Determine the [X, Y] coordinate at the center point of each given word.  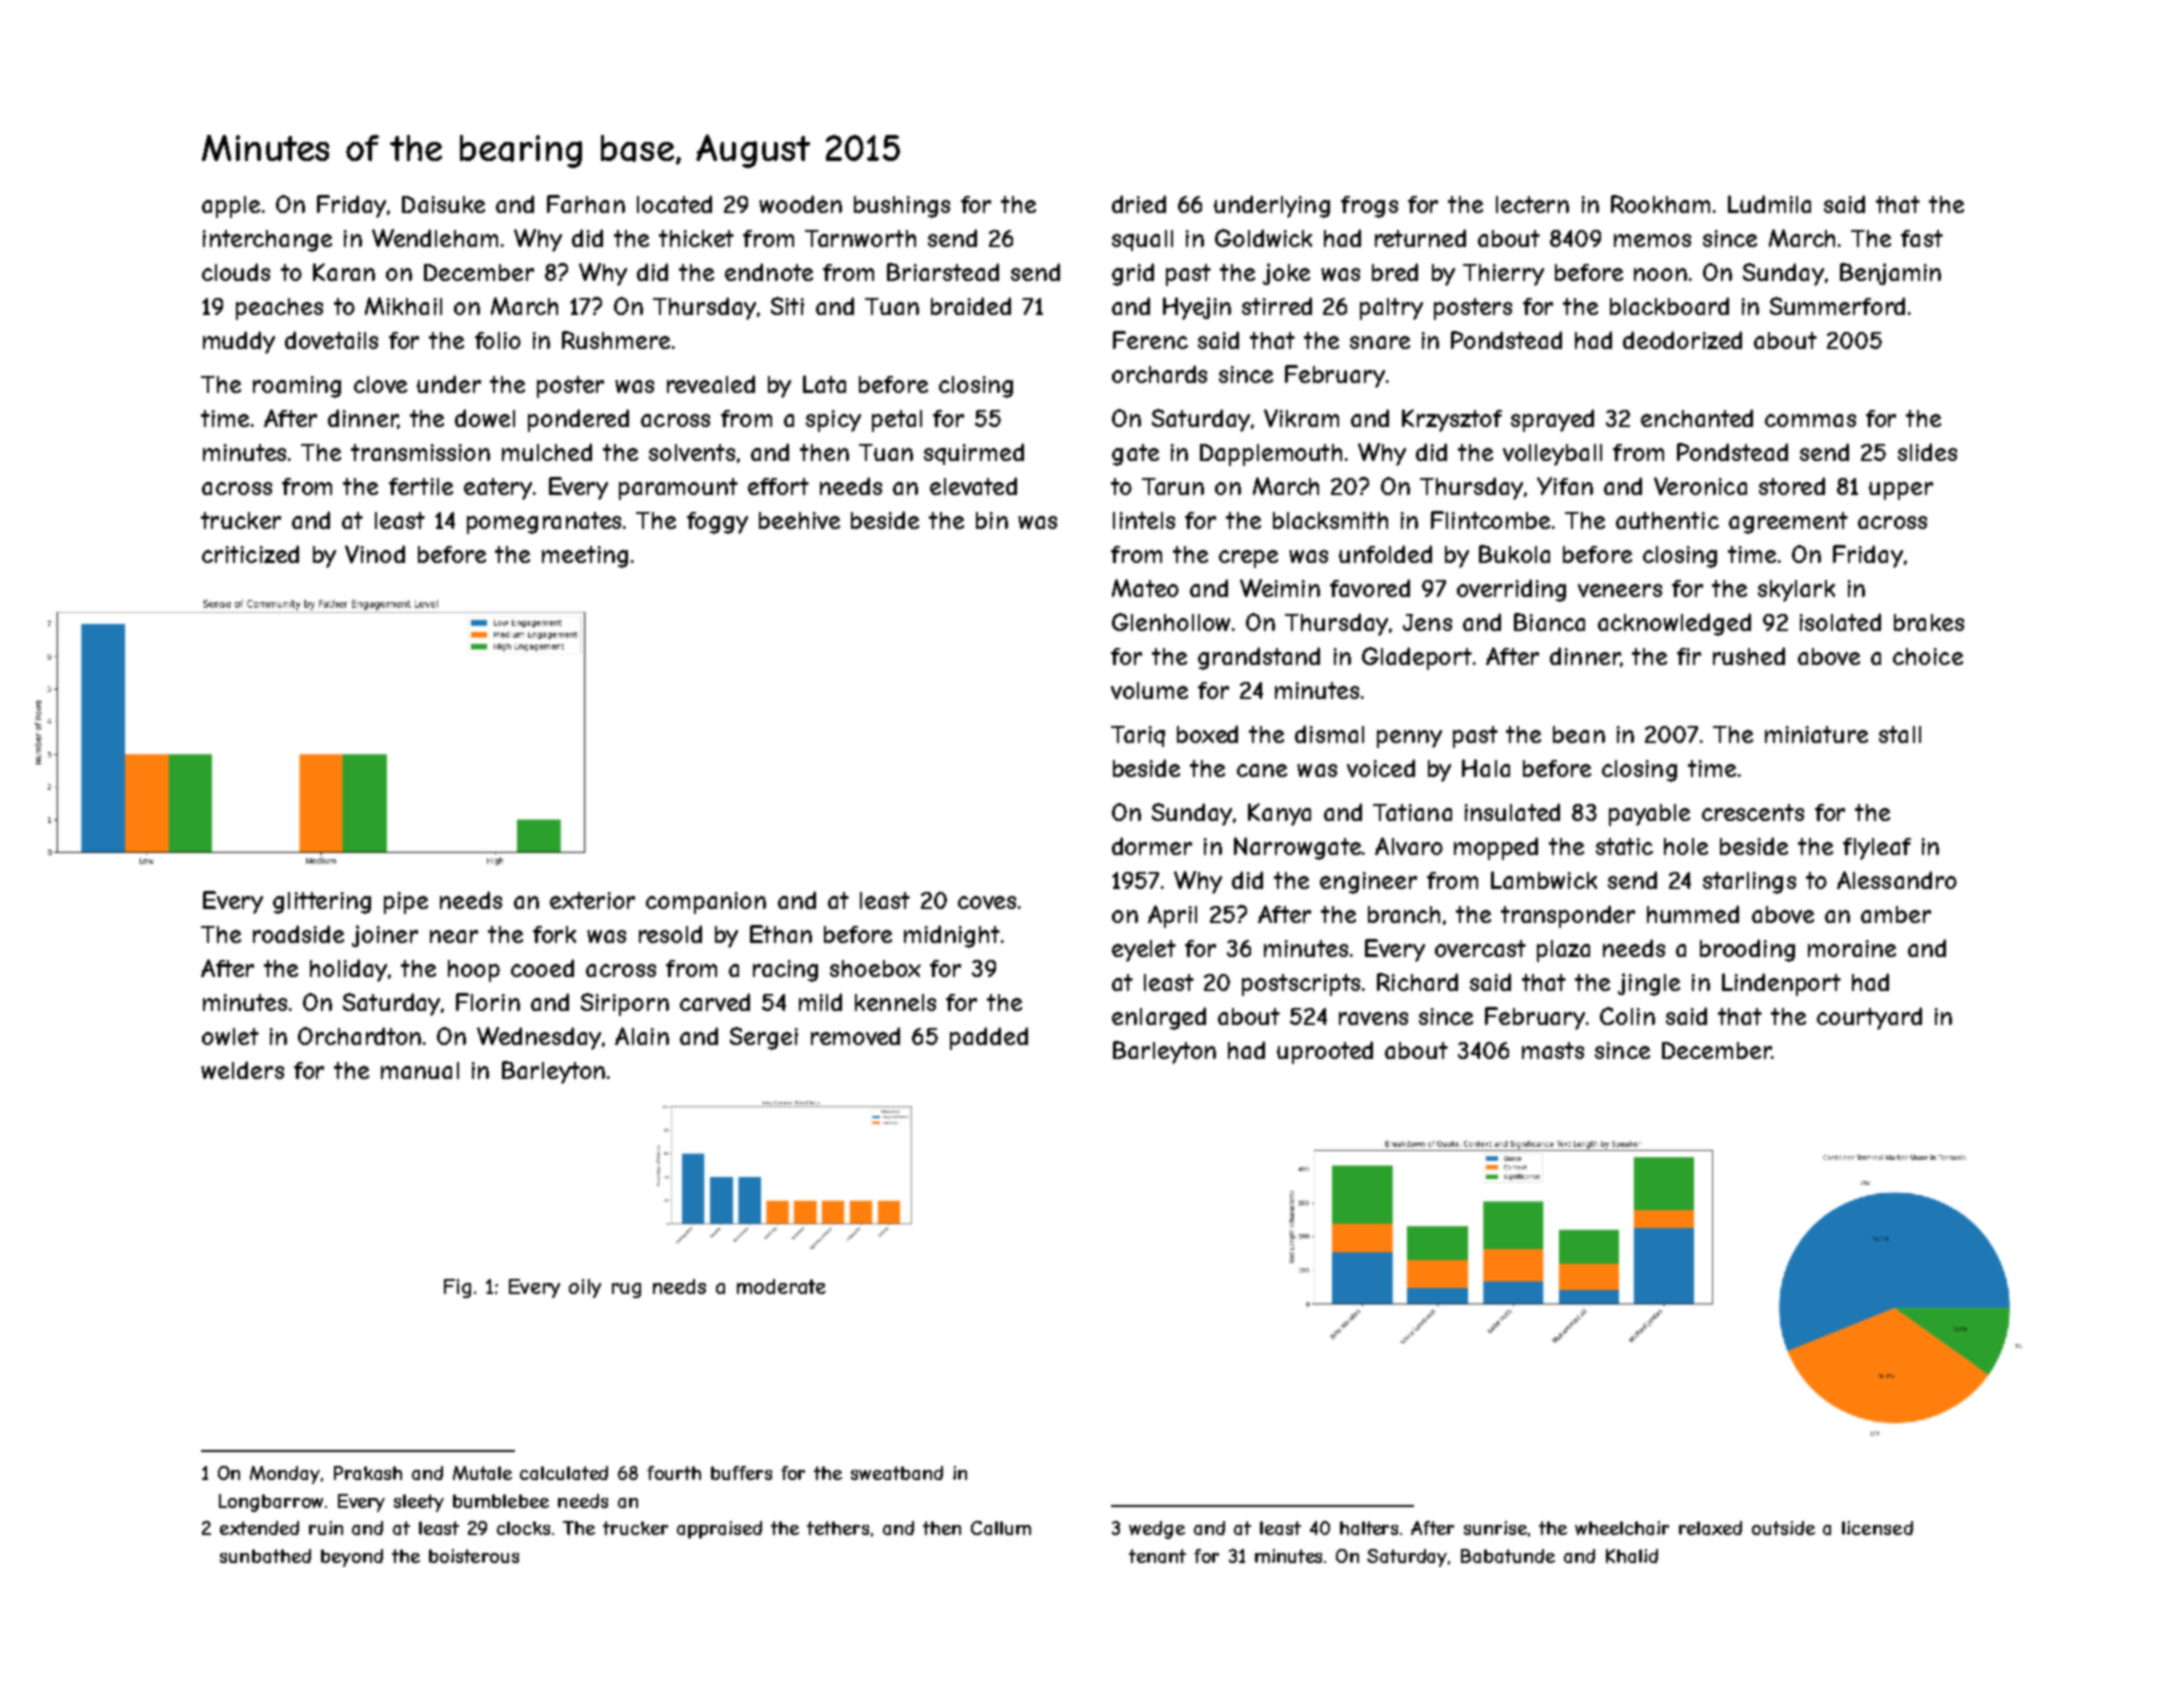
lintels [1144, 520]
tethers [838, 1528]
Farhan [586, 204]
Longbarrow [271, 1503]
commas [1810, 420]
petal [897, 421]
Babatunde [1508, 1556]
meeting [585, 557]
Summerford [1837, 306]
